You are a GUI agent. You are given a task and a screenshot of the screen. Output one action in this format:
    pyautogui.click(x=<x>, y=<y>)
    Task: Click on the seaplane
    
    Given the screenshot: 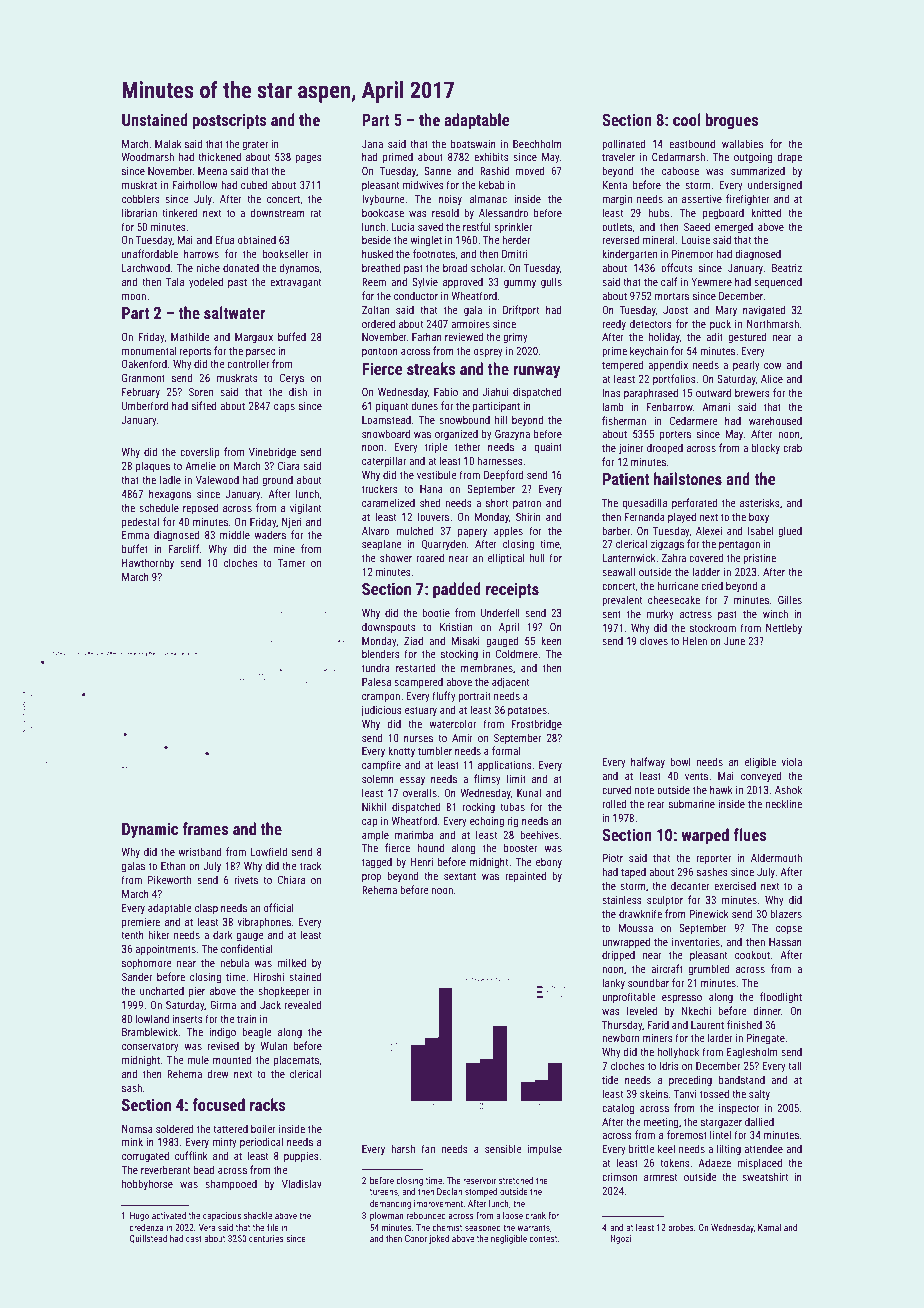 What is the action you would take?
    pyautogui.click(x=382, y=544)
